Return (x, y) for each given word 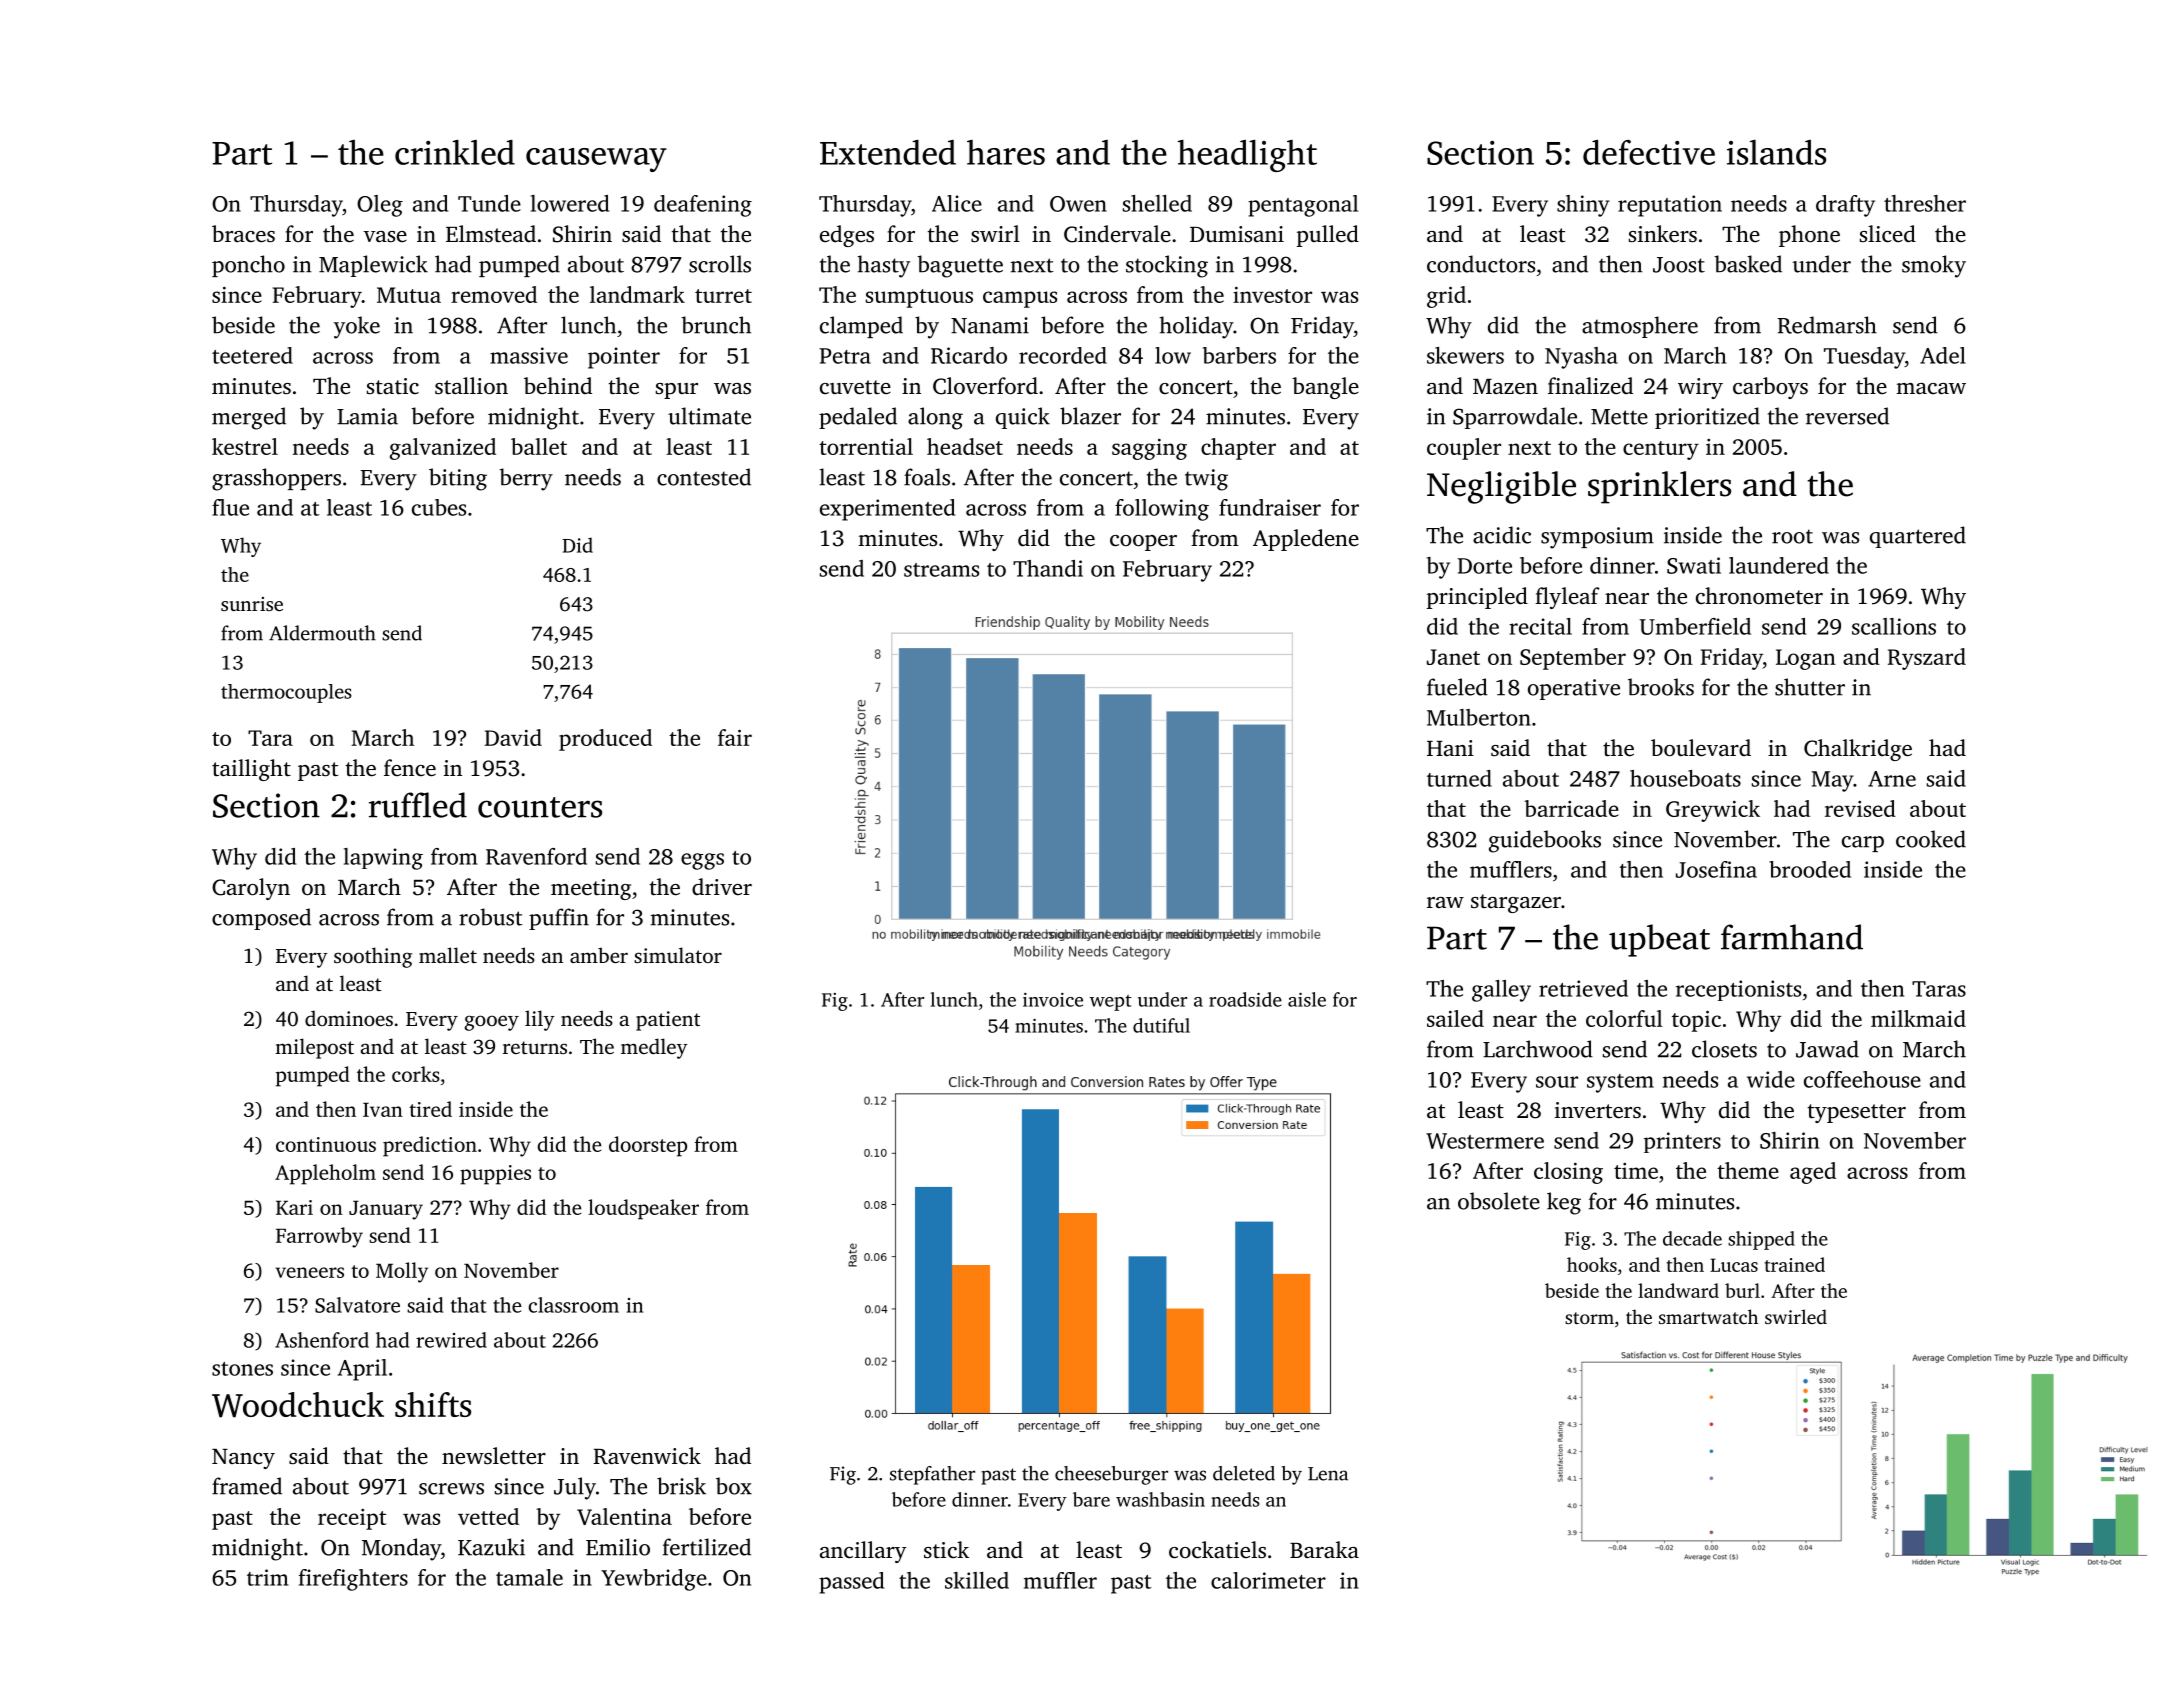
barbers (1239, 355)
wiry (1700, 388)
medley (654, 1048)
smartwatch (1708, 1316)
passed (851, 1583)
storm (1589, 1318)
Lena (1328, 1474)
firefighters (353, 1580)
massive (529, 355)
